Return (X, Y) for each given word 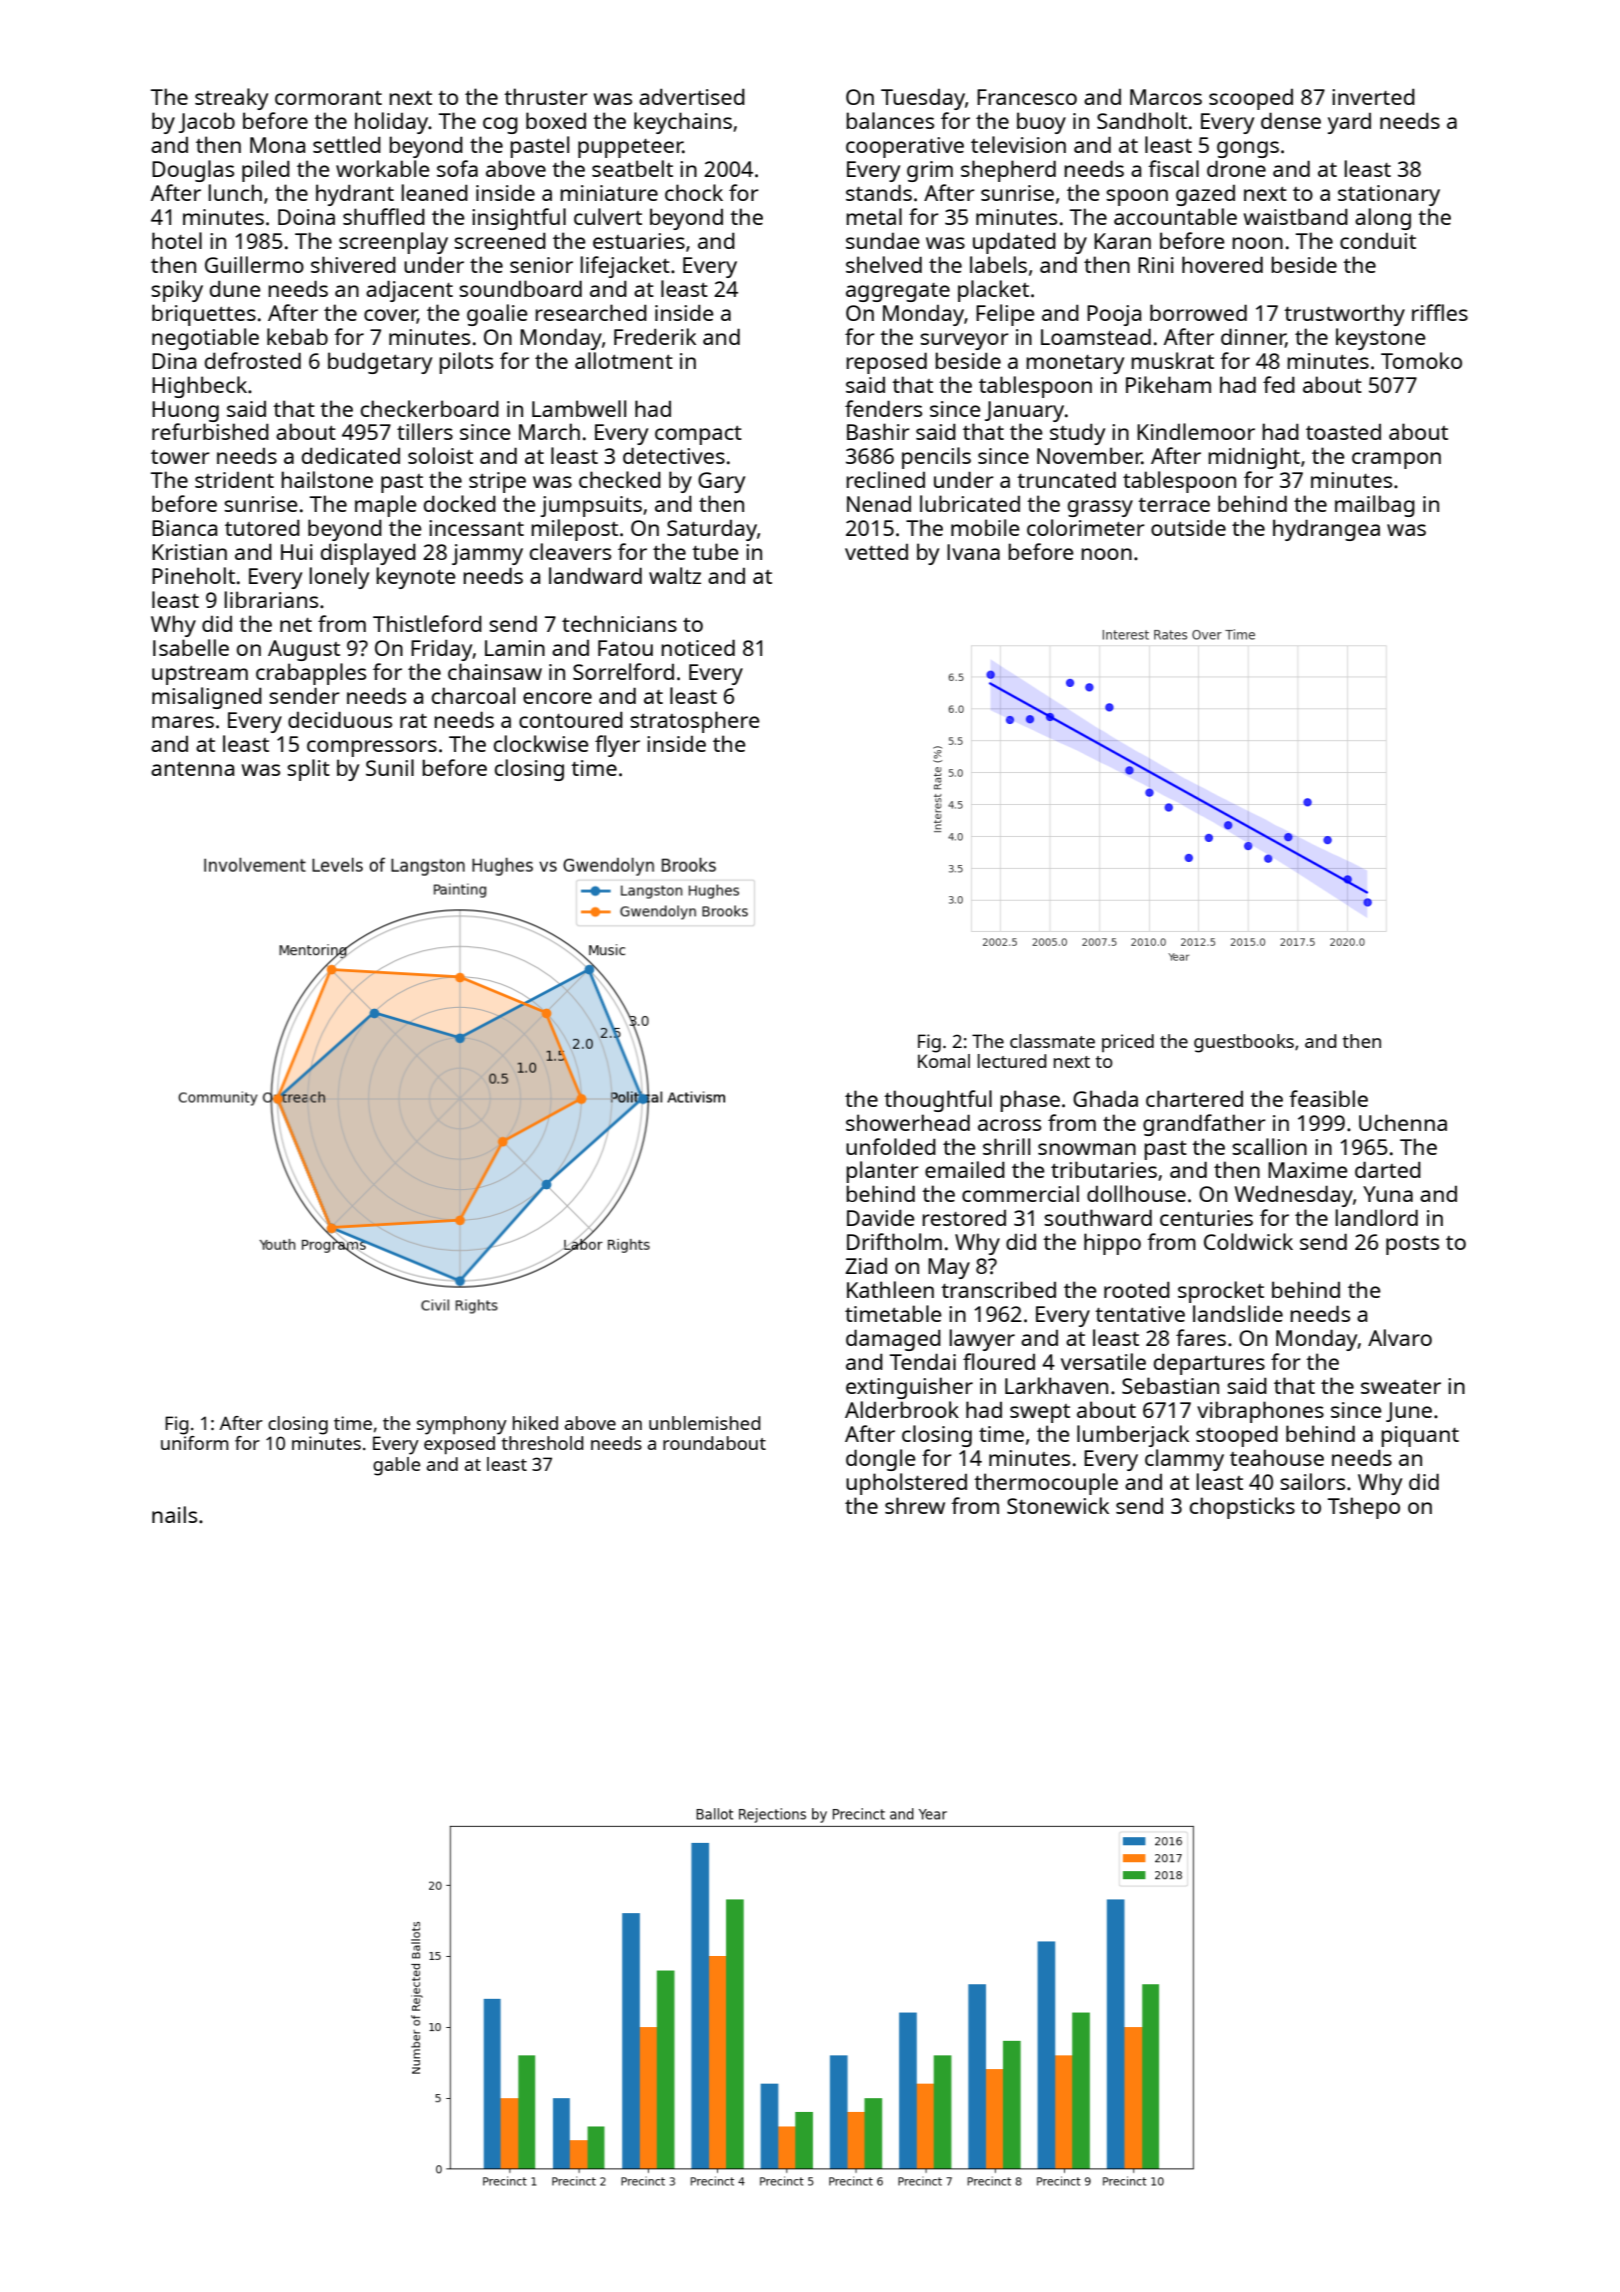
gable (396, 1466)
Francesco (1027, 97)
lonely (339, 578)
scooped (1251, 99)
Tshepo (1364, 1508)
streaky (231, 99)
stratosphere (695, 722)
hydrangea (1326, 530)
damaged (893, 1340)
